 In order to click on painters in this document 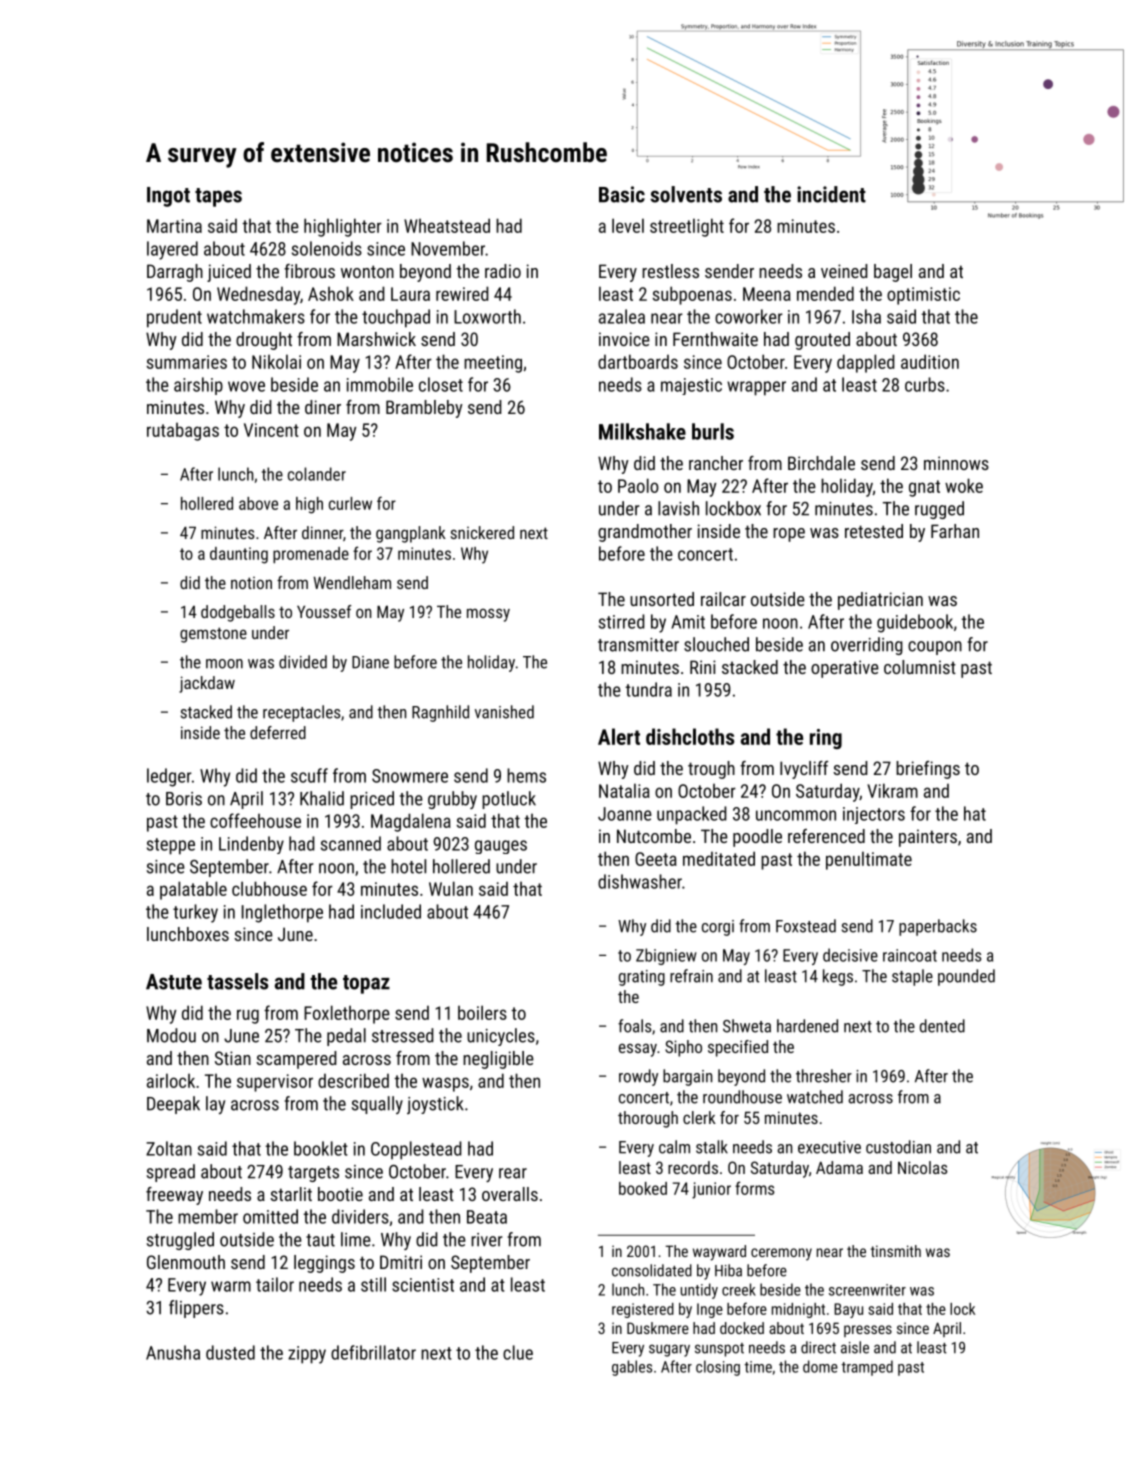, I will do `click(928, 838)`.
